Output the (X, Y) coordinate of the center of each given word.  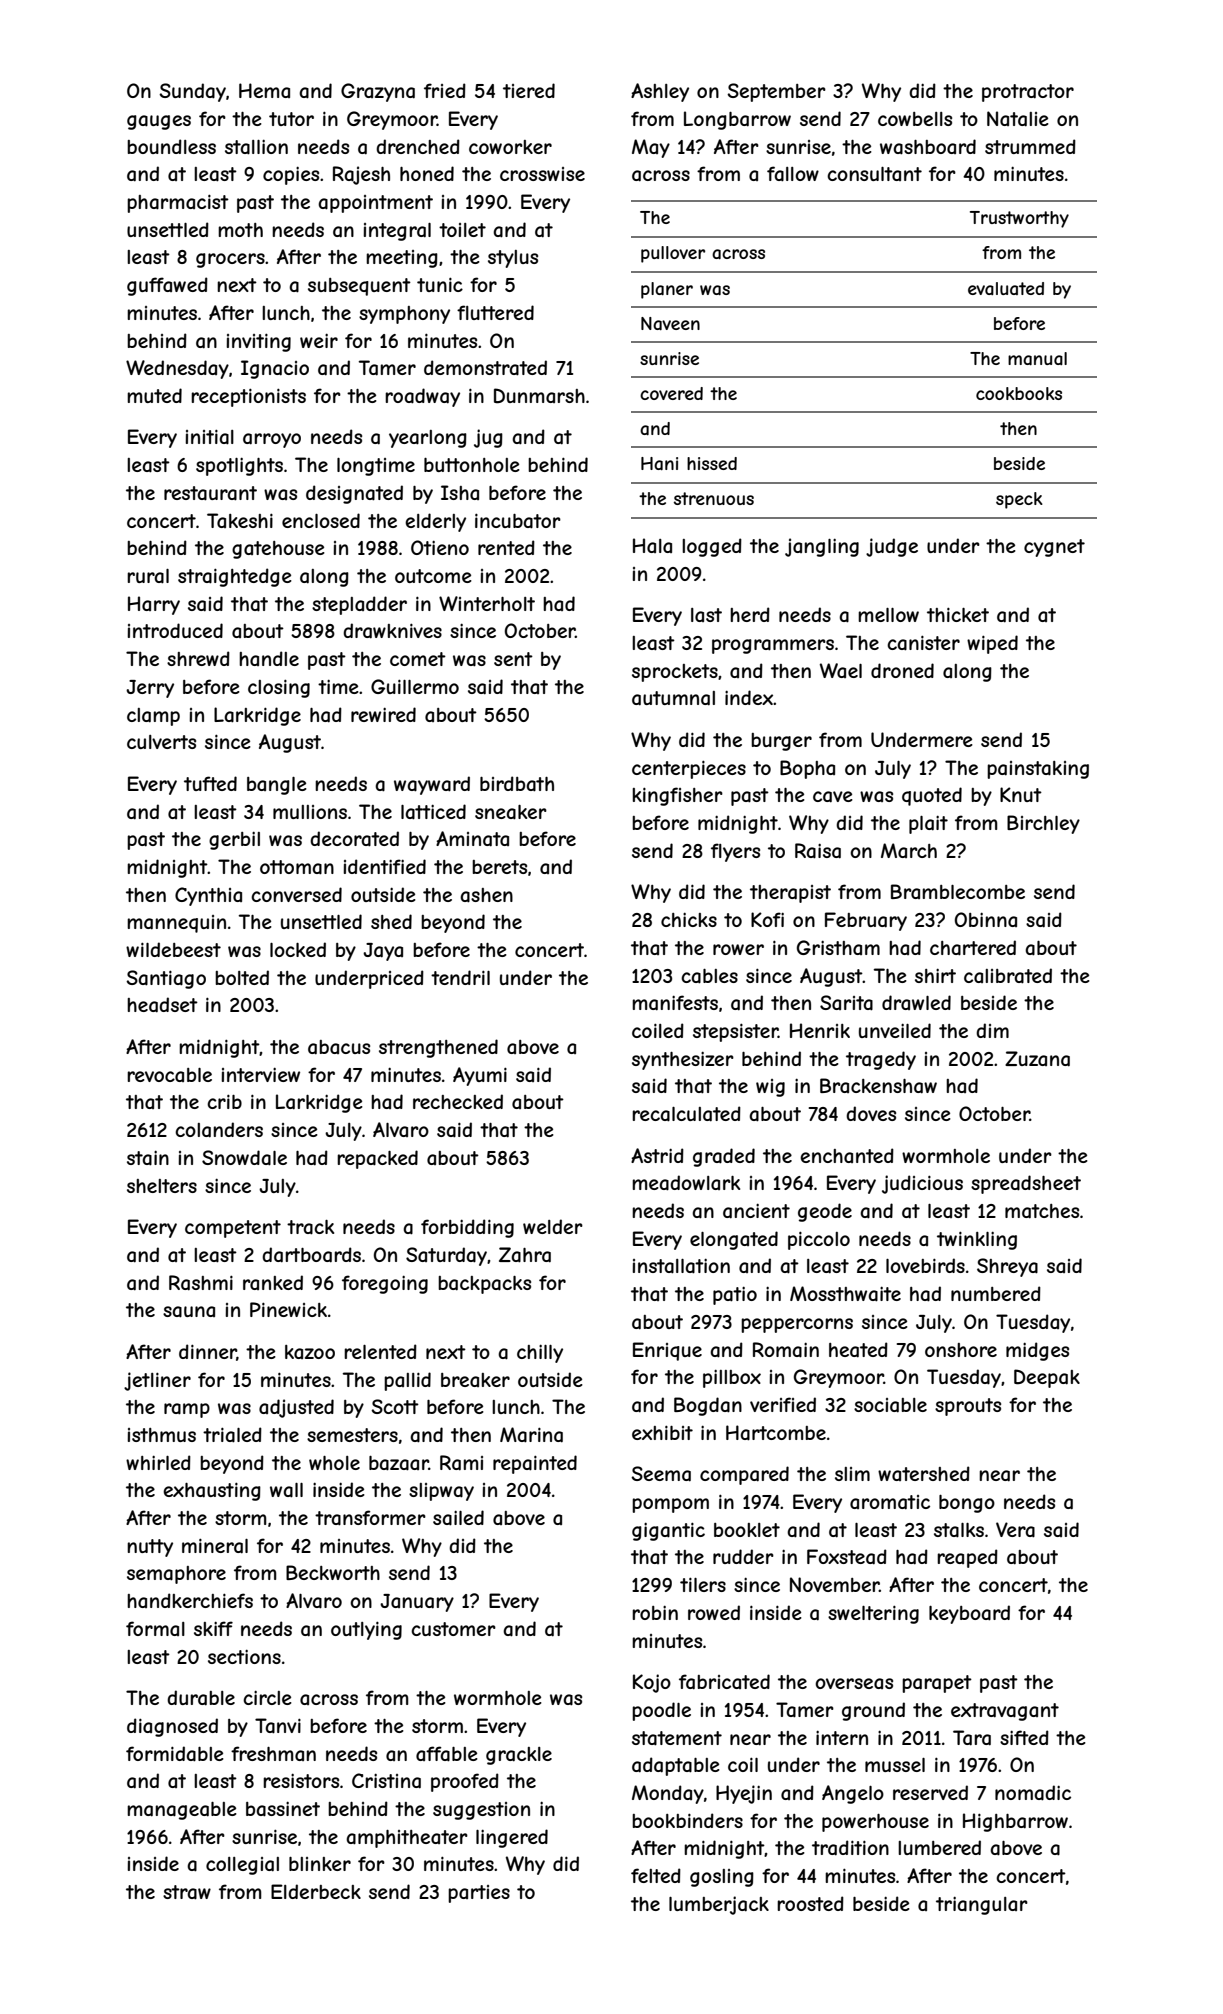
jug (488, 438)
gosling (722, 1878)
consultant (874, 174)
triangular (982, 1905)
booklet (747, 1530)
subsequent (359, 287)
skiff (213, 1628)
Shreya (1007, 1267)
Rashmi (201, 1283)
